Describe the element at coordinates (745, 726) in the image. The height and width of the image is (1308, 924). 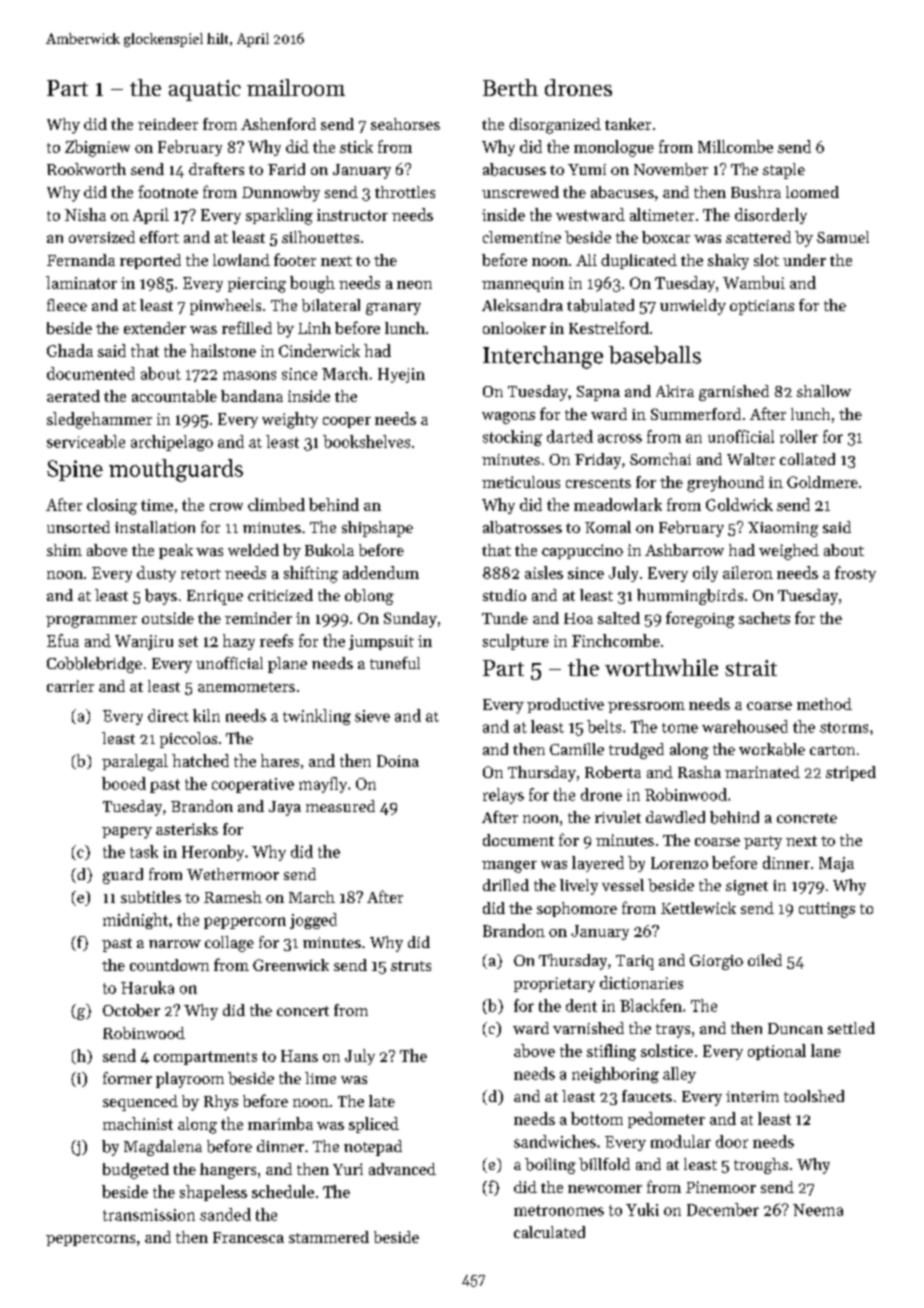
I see `warehoused` at that location.
